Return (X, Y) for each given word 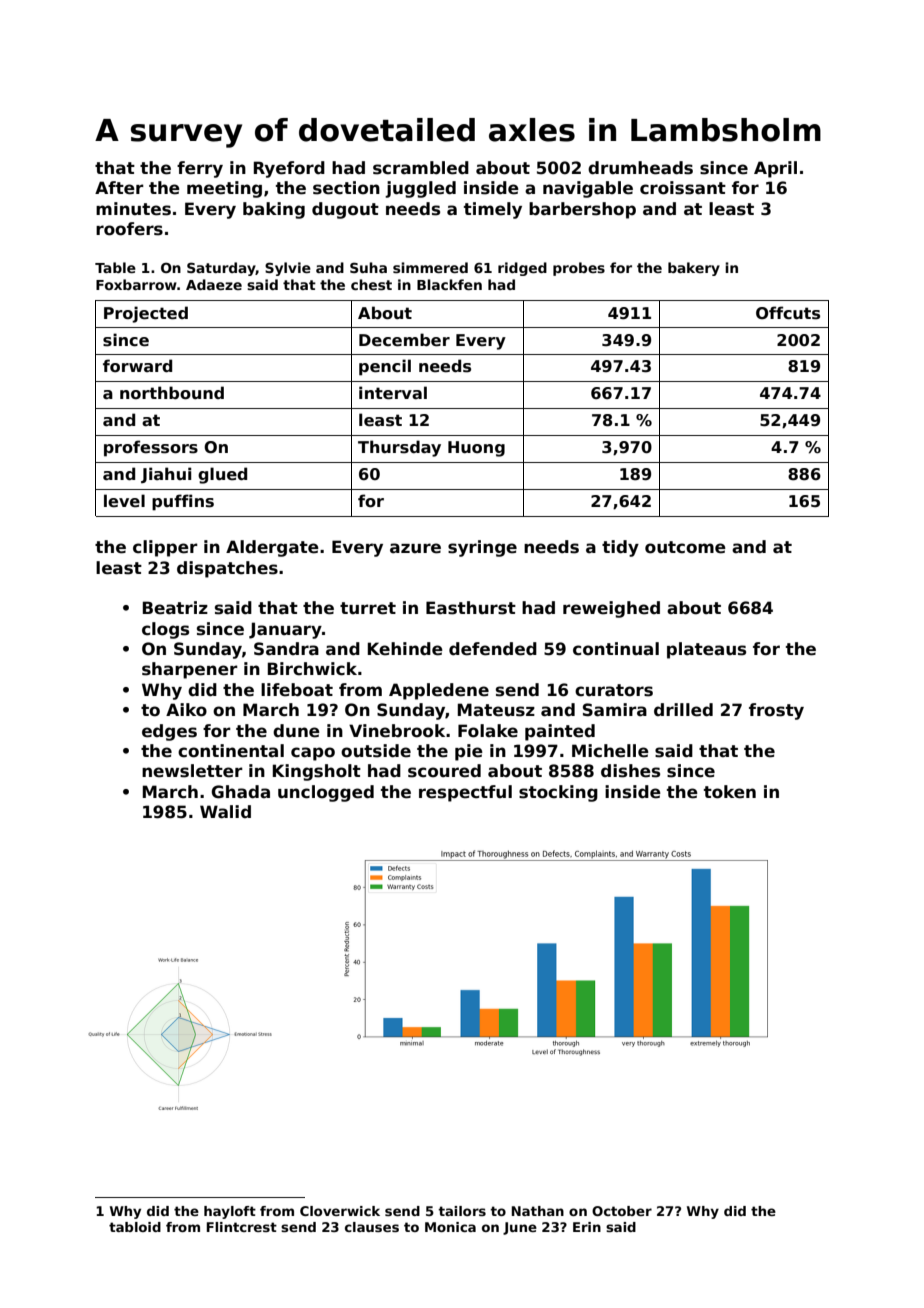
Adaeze (214, 284)
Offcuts (788, 313)
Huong (476, 449)
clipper (165, 548)
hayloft (230, 1212)
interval (393, 393)
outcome (685, 547)
